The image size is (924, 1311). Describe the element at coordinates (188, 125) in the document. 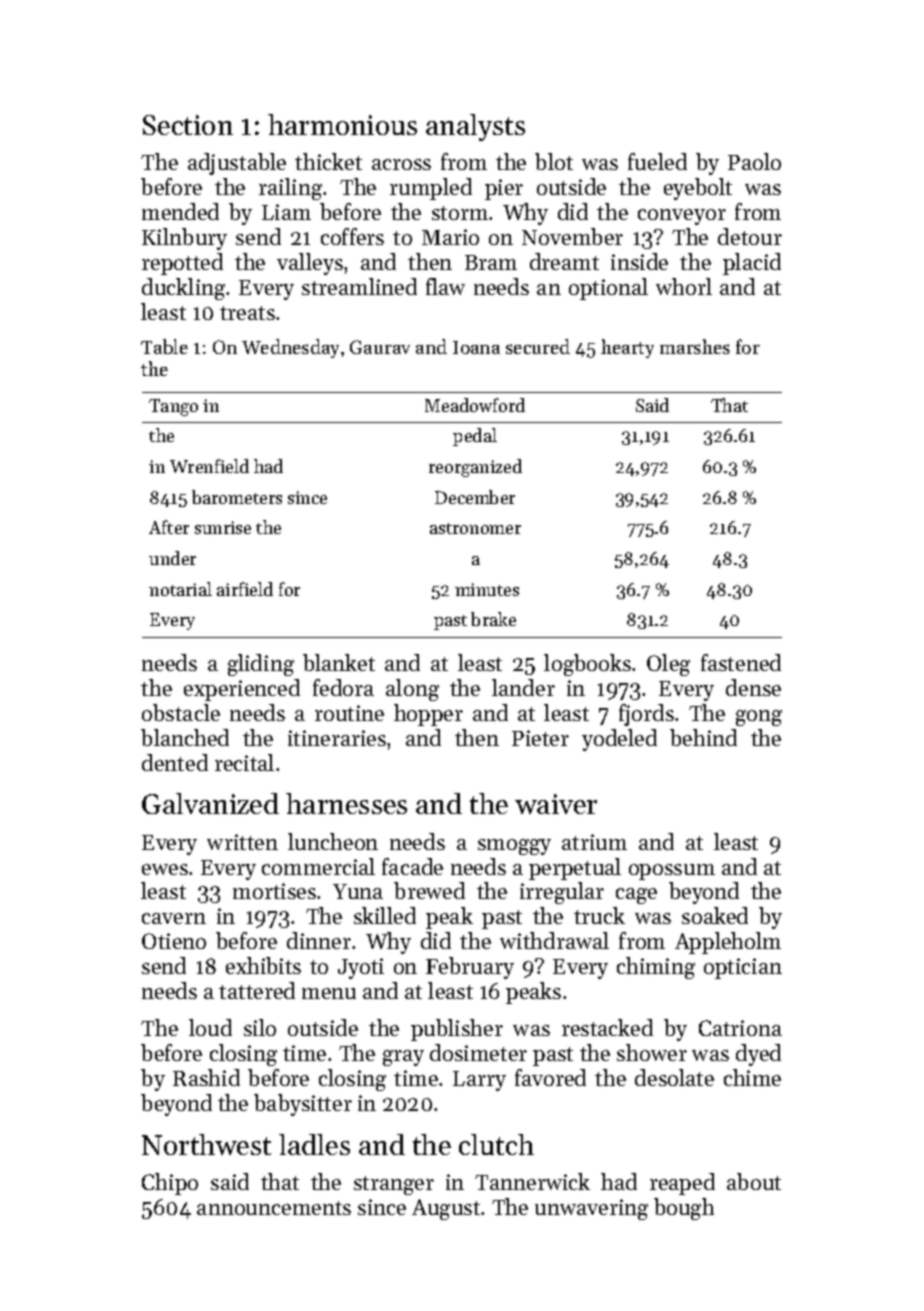

I see `Section` at that location.
